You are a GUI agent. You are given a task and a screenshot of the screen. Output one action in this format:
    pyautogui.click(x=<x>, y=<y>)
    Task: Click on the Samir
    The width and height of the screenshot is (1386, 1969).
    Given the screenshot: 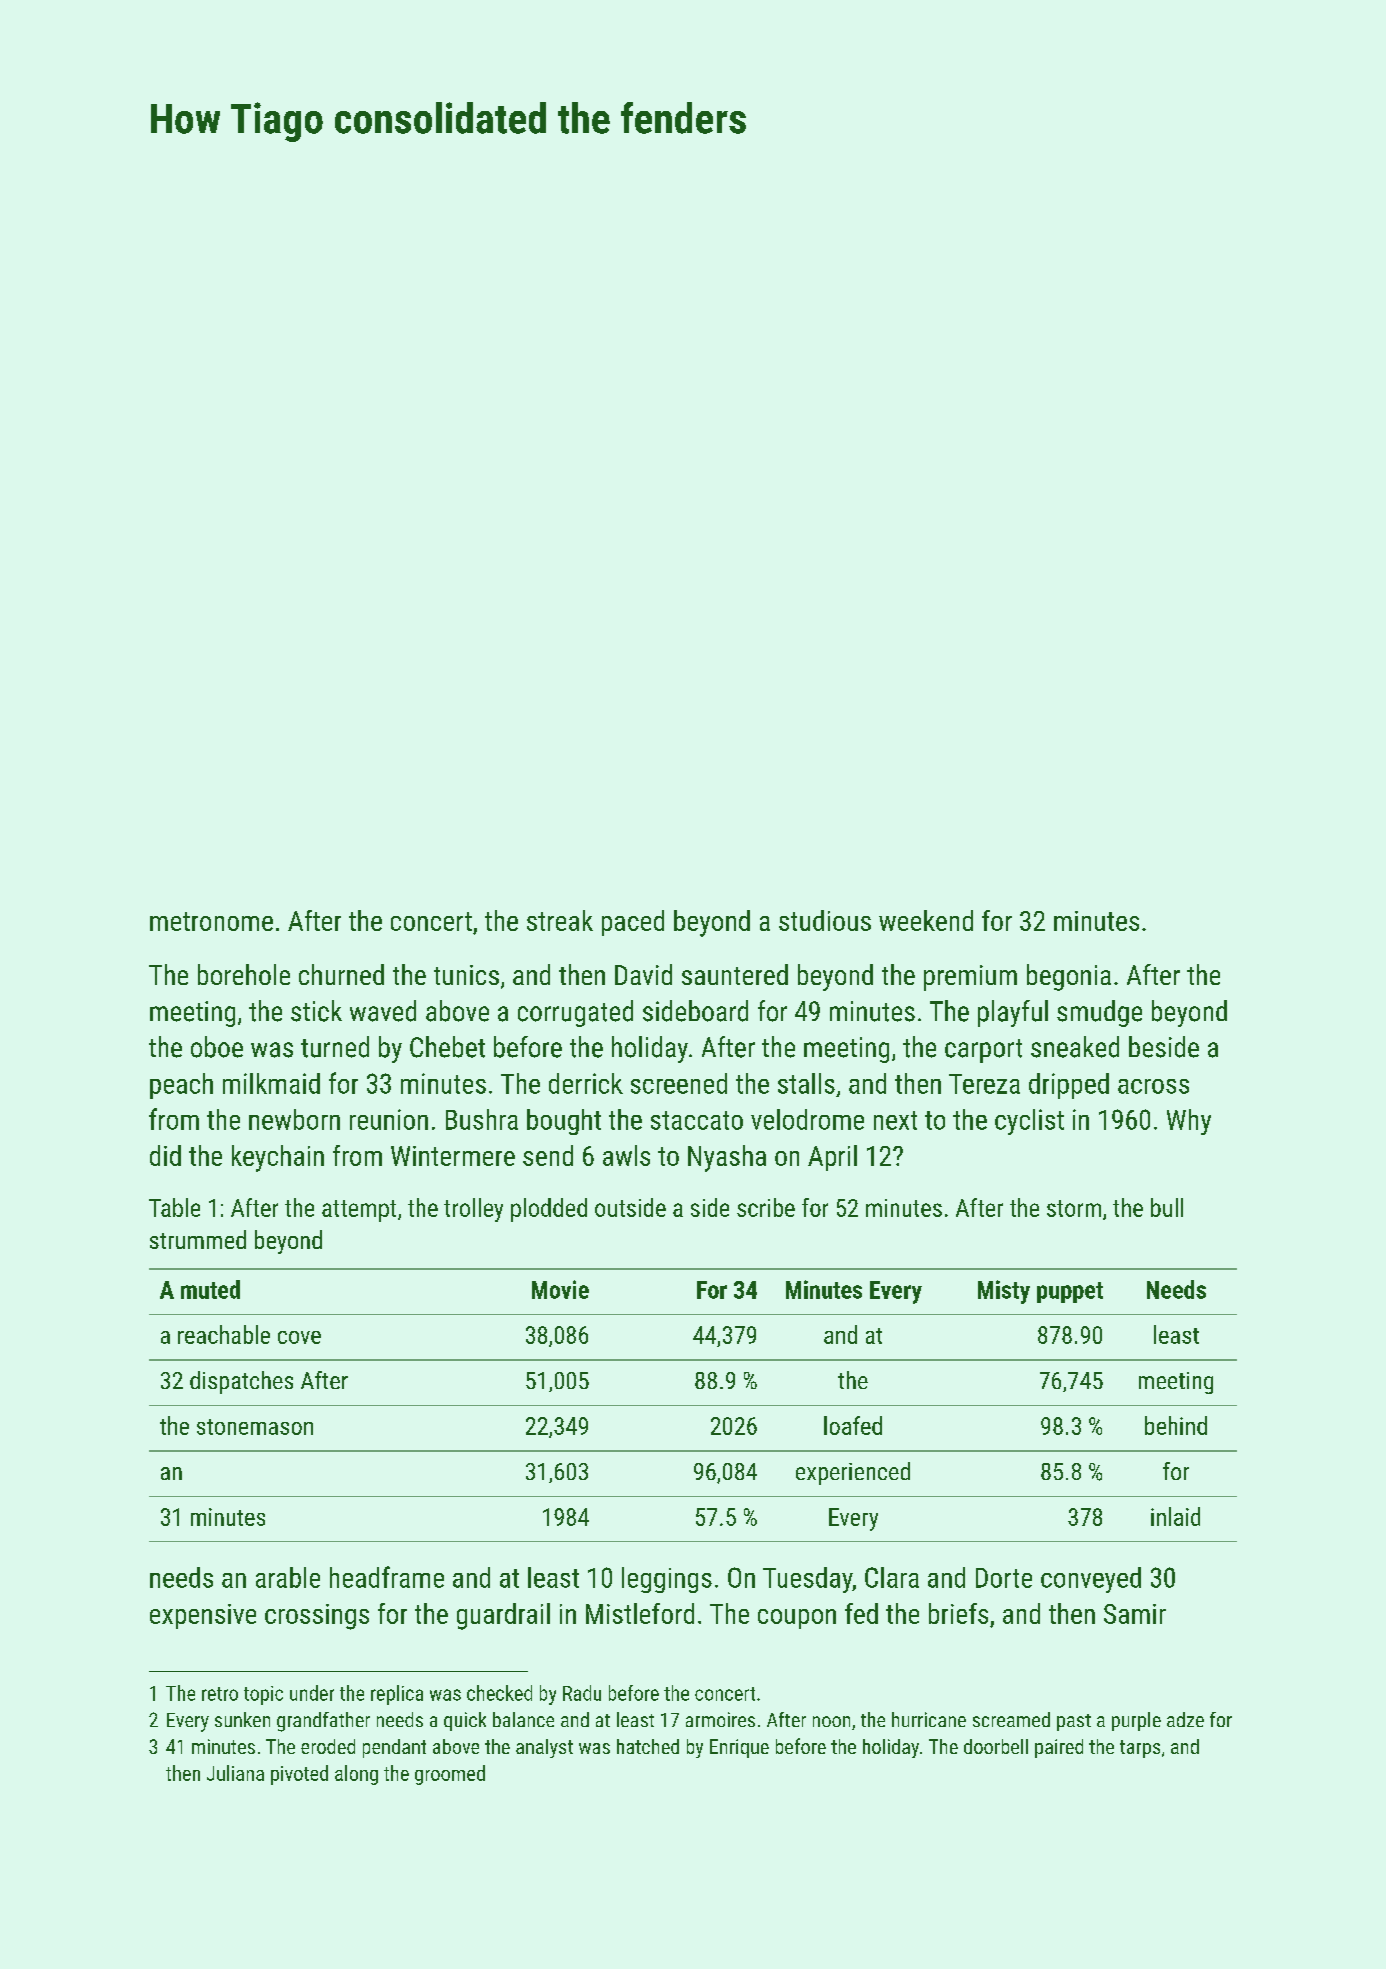 What is the action you would take?
    pyautogui.click(x=1135, y=1614)
